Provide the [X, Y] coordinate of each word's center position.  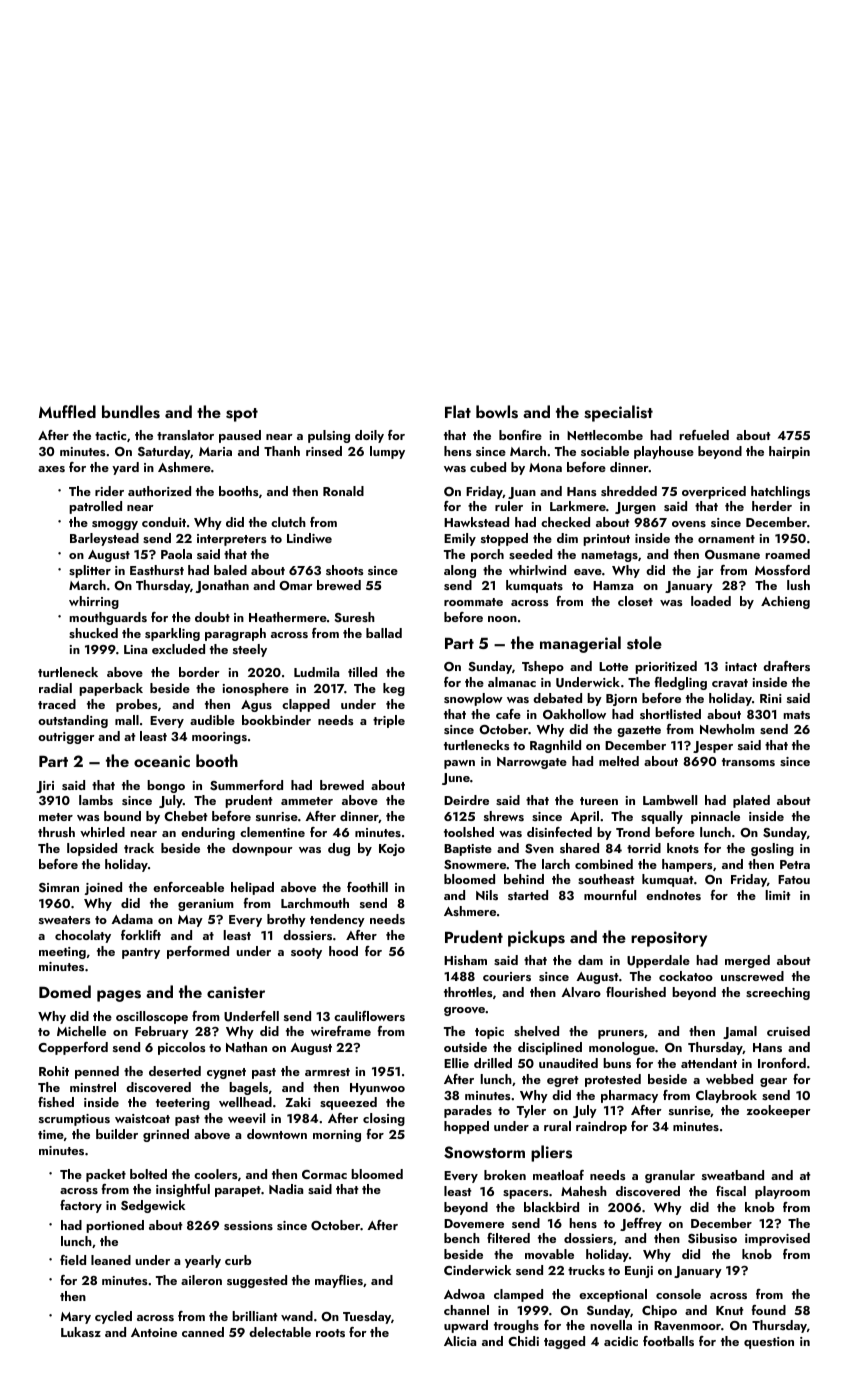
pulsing [329, 436]
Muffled [67, 411]
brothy [286, 920]
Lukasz [81, 1332]
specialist [618, 413]
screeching [778, 993]
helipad [252, 888]
